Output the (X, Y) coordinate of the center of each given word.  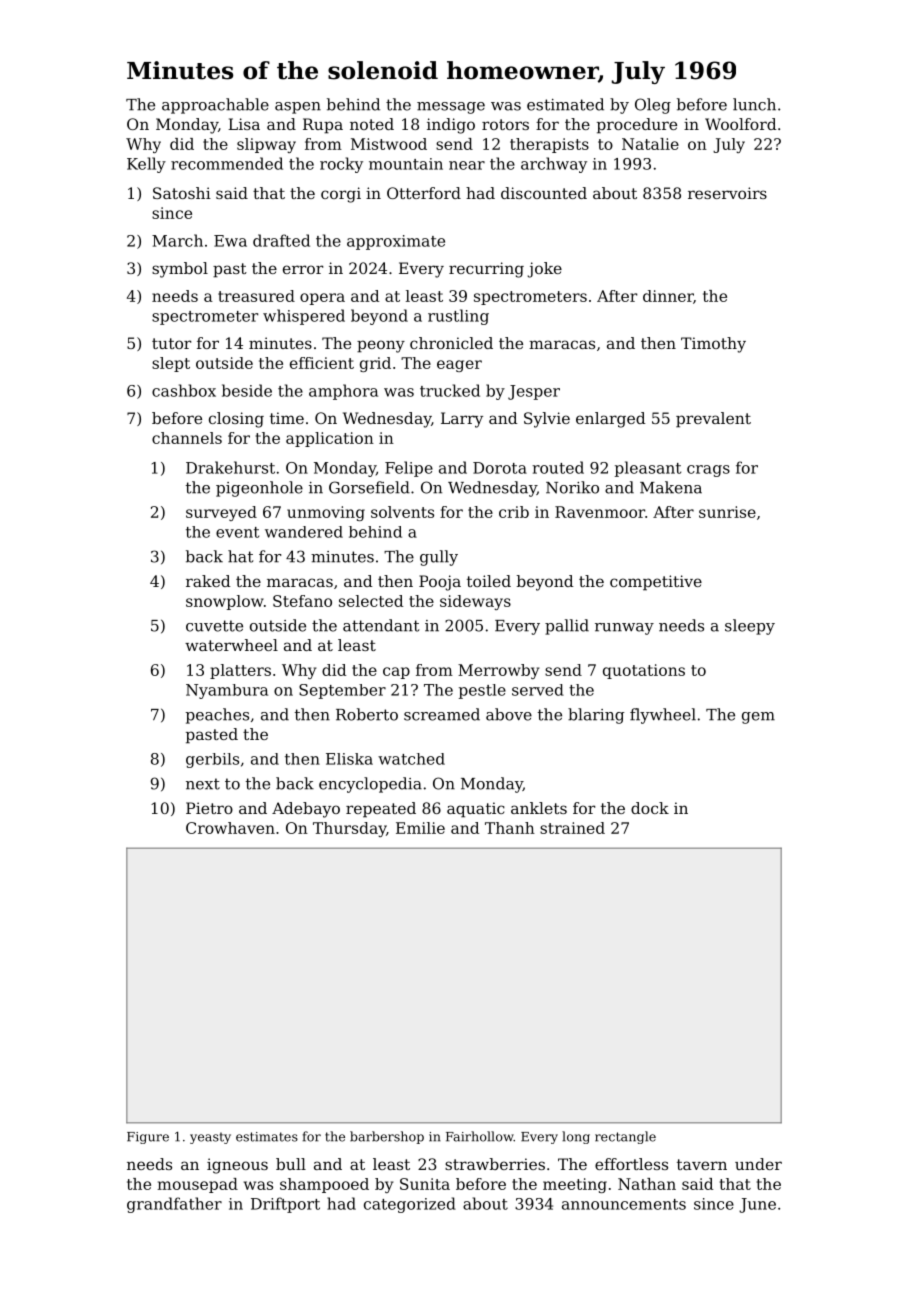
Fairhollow (480, 1136)
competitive (656, 583)
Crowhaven (230, 828)
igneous (237, 1166)
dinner (668, 296)
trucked (450, 390)
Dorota (500, 468)
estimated (565, 104)
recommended (227, 163)
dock (650, 808)
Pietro (209, 808)
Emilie (420, 828)
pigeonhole (259, 489)
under (758, 1164)
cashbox (184, 390)
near (467, 165)
